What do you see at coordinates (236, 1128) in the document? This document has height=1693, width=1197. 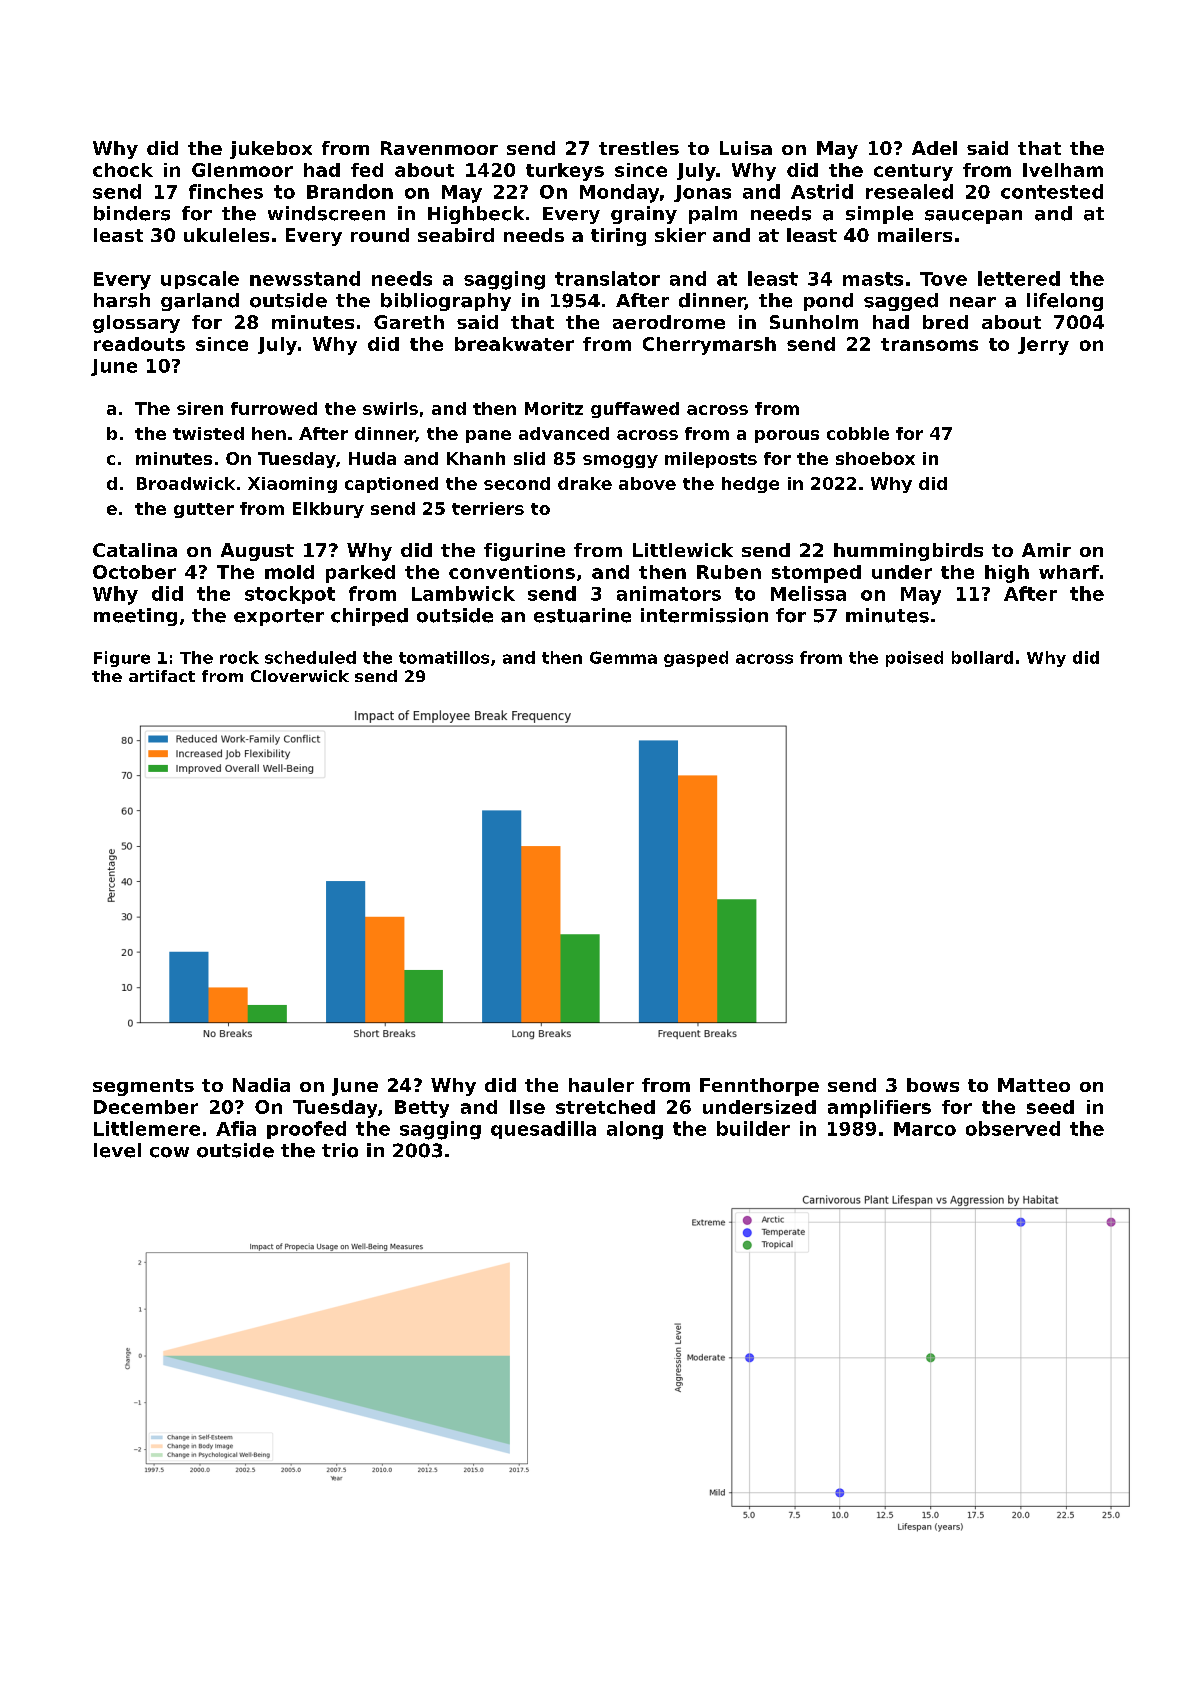 I see `Afia` at bounding box center [236, 1128].
